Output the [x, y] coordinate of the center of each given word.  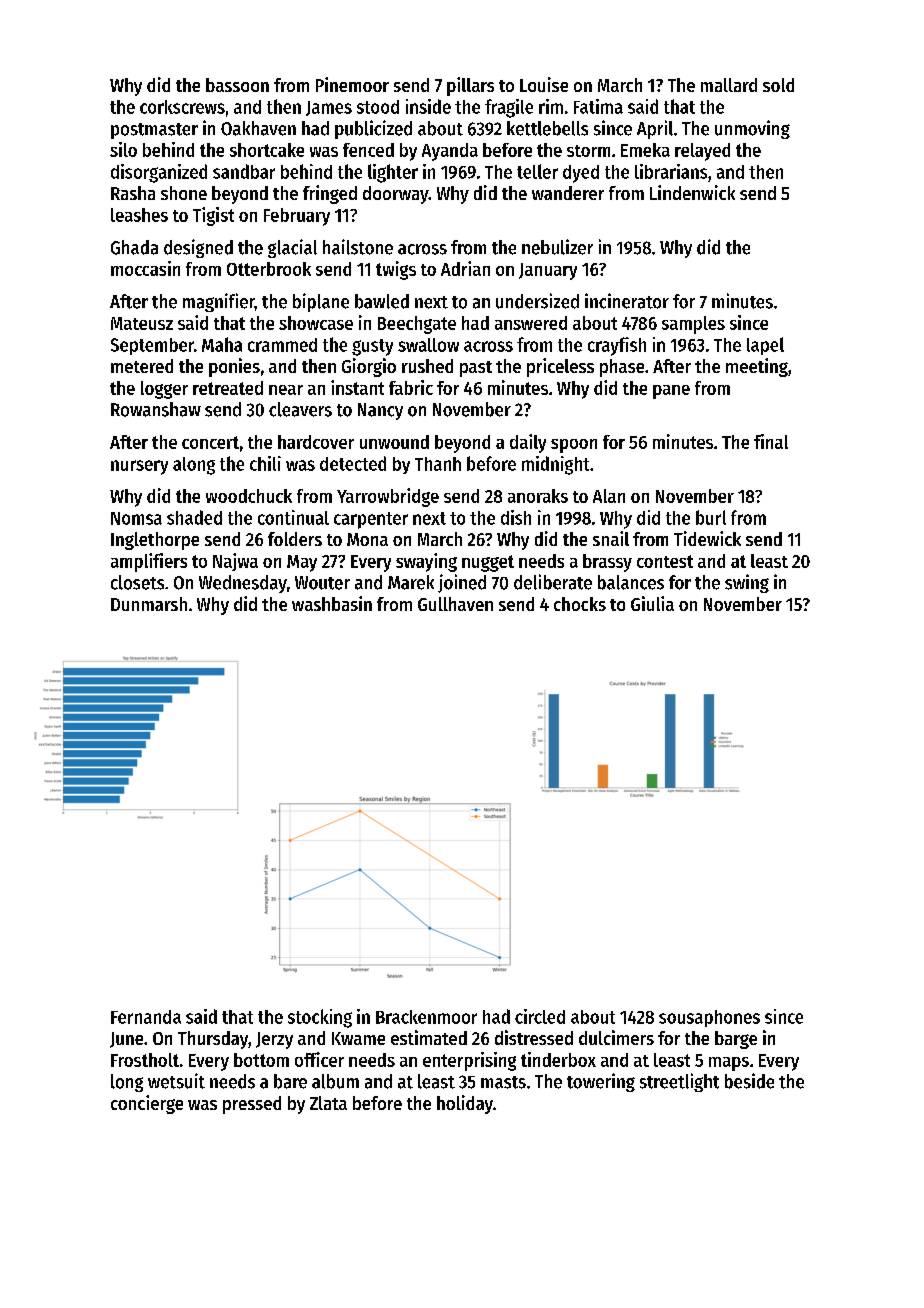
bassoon [237, 85]
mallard [729, 85]
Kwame [358, 1038]
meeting [757, 367]
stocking [320, 1018]
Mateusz [142, 323]
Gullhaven [455, 604]
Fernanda [146, 1017]
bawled [382, 301]
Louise [544, 84]
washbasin [332, 603]
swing [747, 583]
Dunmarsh [149, 604]
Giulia [652, 603]
